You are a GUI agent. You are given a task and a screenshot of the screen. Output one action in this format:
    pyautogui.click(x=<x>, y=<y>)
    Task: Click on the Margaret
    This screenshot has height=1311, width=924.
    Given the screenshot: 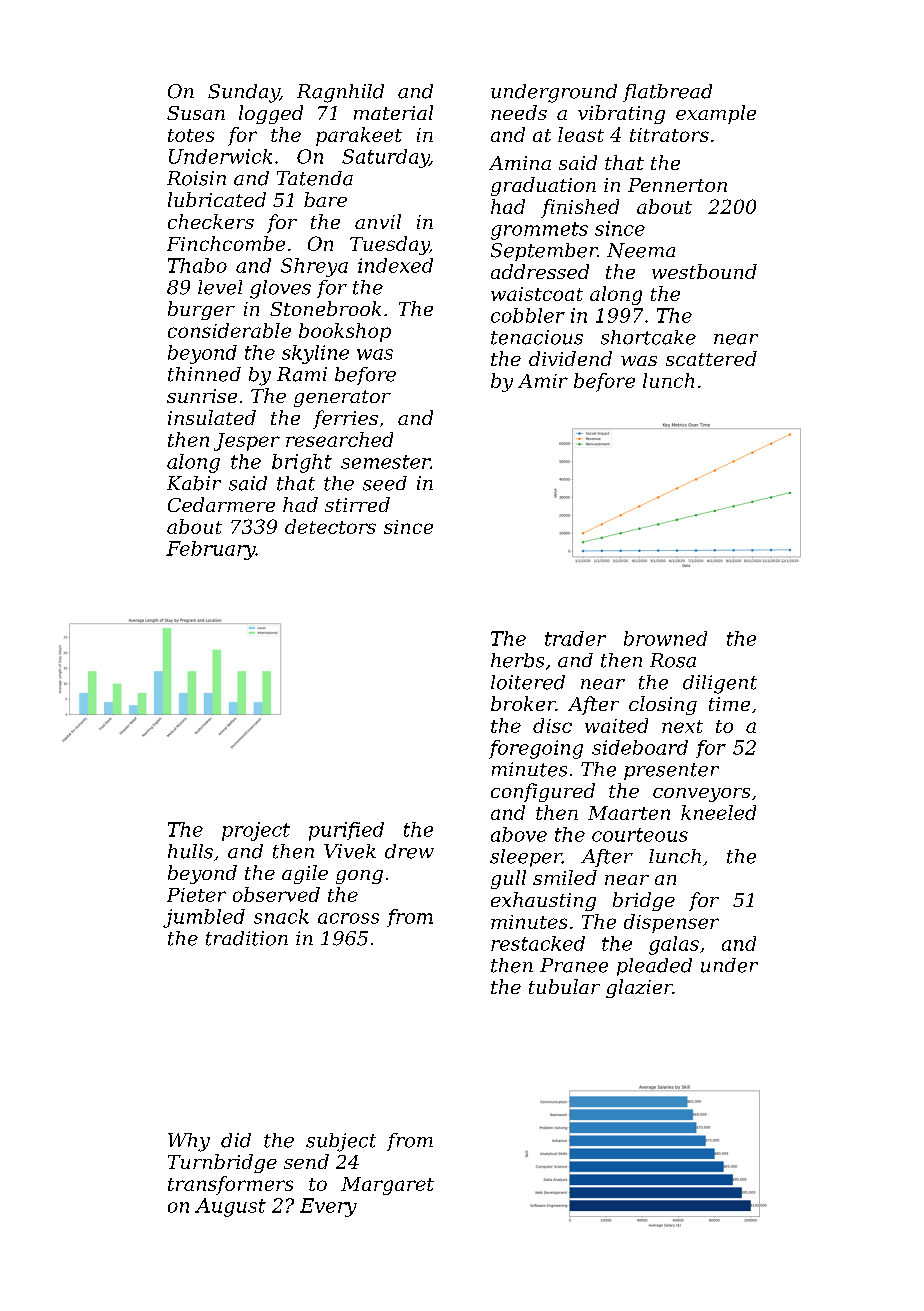 What is the action you would take?
    pyautogui.click(x=387, y=1186)
